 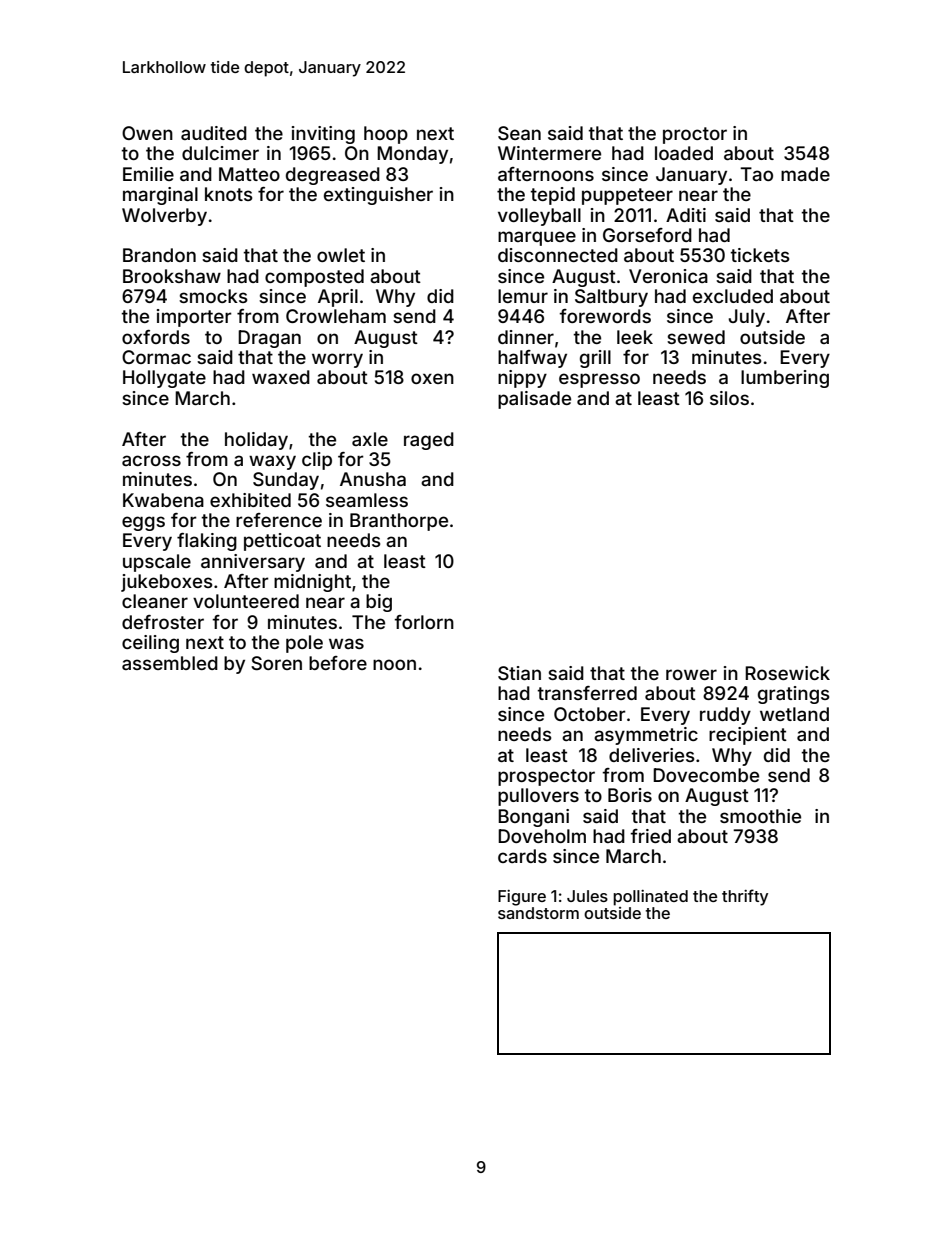 What do you see at coordinates (424, 622) in the image?
I see `forlorn` at bounding box center [424, 622].
